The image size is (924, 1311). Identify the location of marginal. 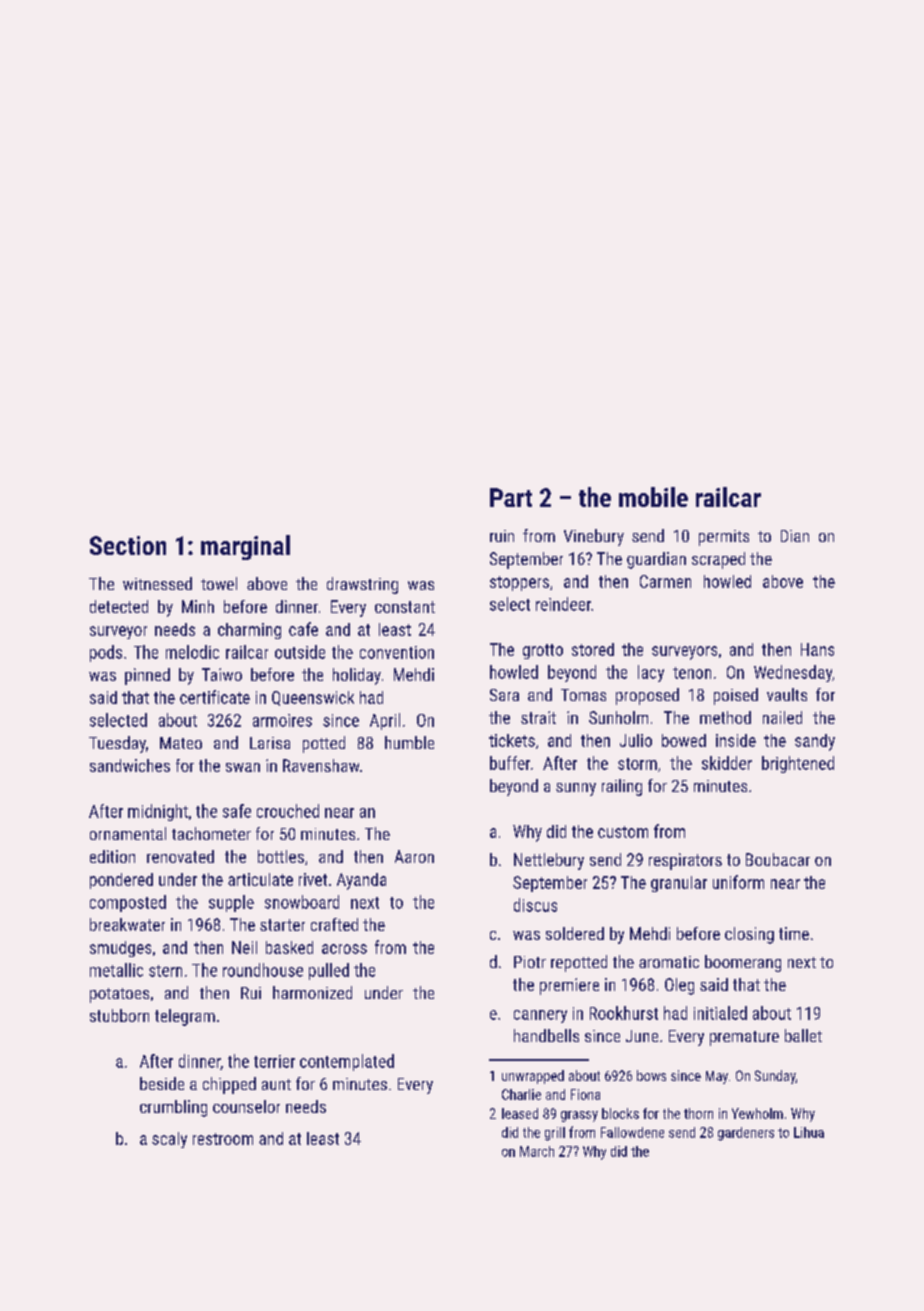
(245, 547).
